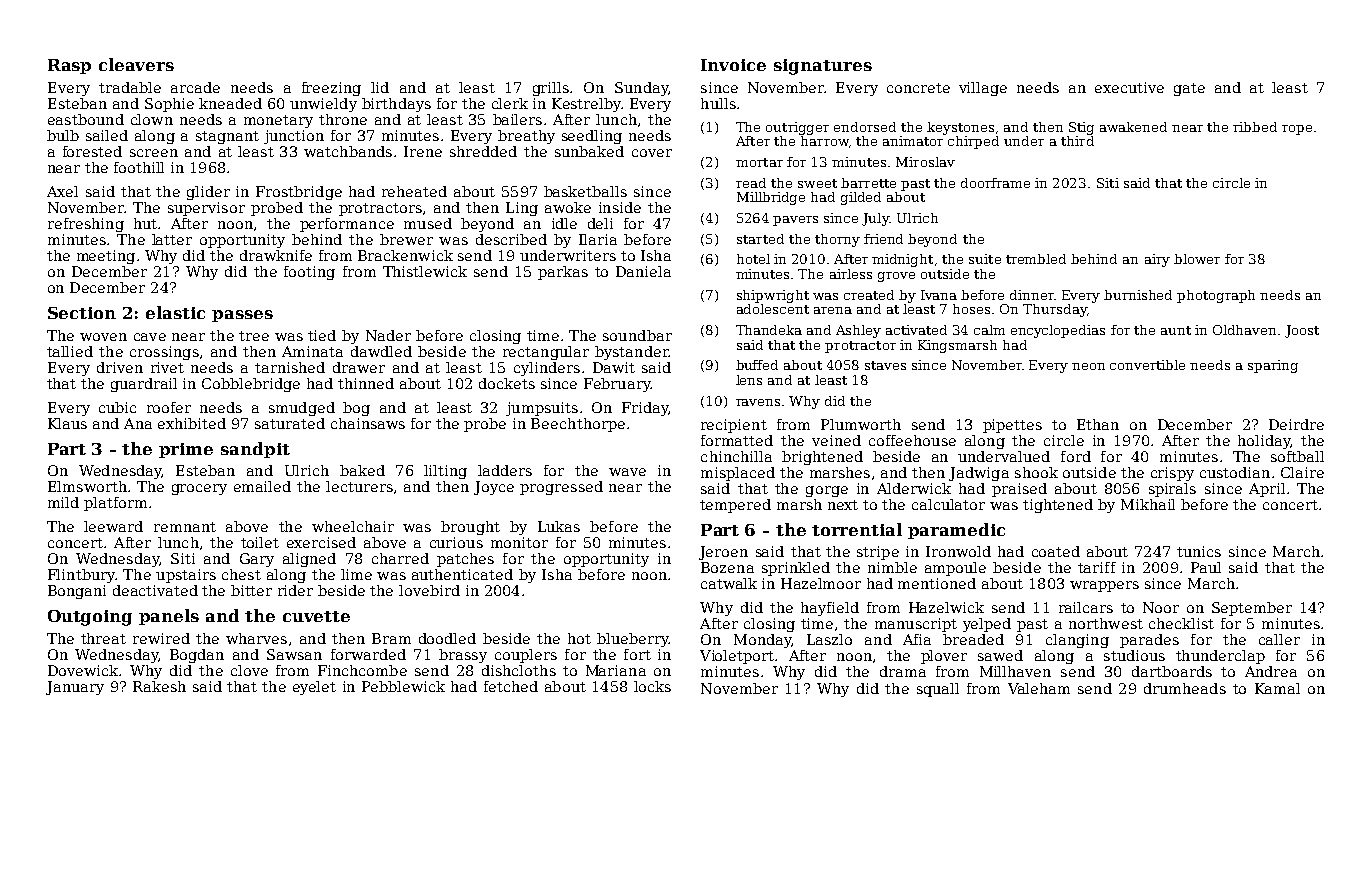 This page has width=1372, height=887. Describe the element at coordinates (316, 616) in the page. I see `cuvette` at that location.
